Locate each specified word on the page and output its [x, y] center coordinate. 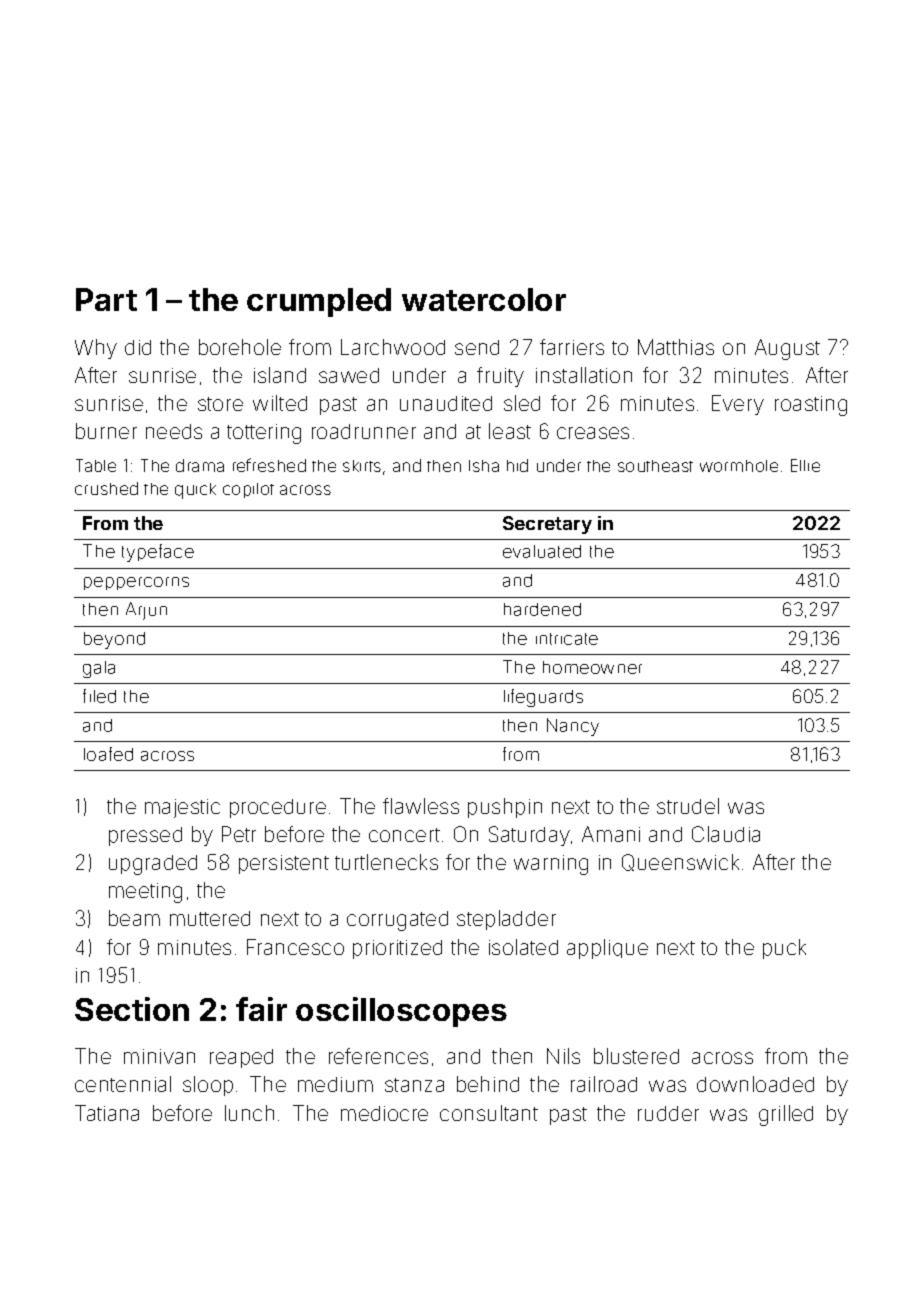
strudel [688, 806]
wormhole [739, 466]
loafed [108, 754]
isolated [523, 947]
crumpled [319, 302]
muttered [210, 918]
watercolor [484, 299]
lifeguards [543, 698]
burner [106, 431]
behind [488, 1084]
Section [132, 1009]
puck [784, 949]
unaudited [446, 403]
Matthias [676, 347]
